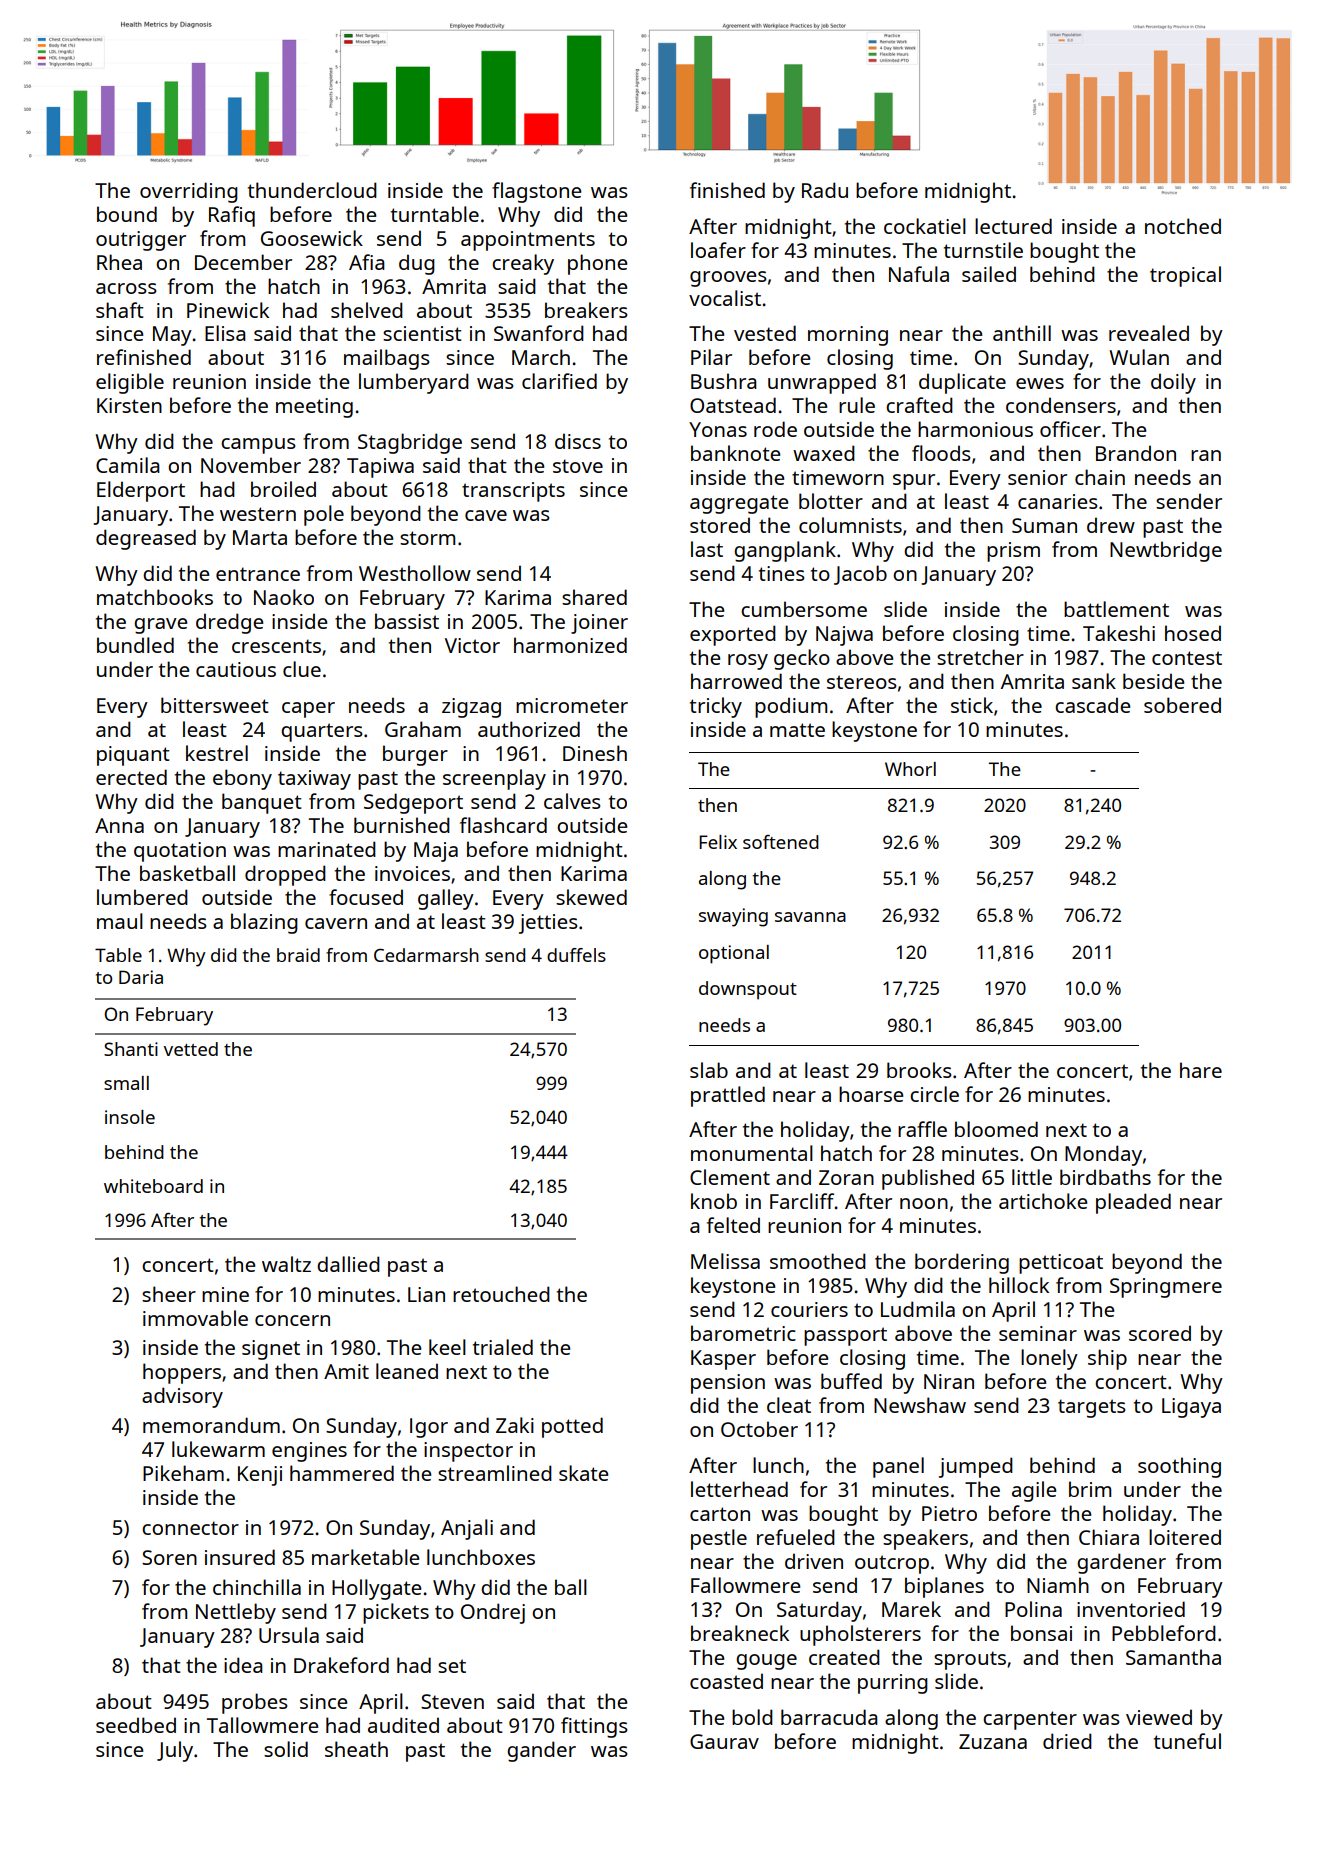 The image size is (1318, 1864). I want to click on Pebbleford, so click(1164, 1633).
